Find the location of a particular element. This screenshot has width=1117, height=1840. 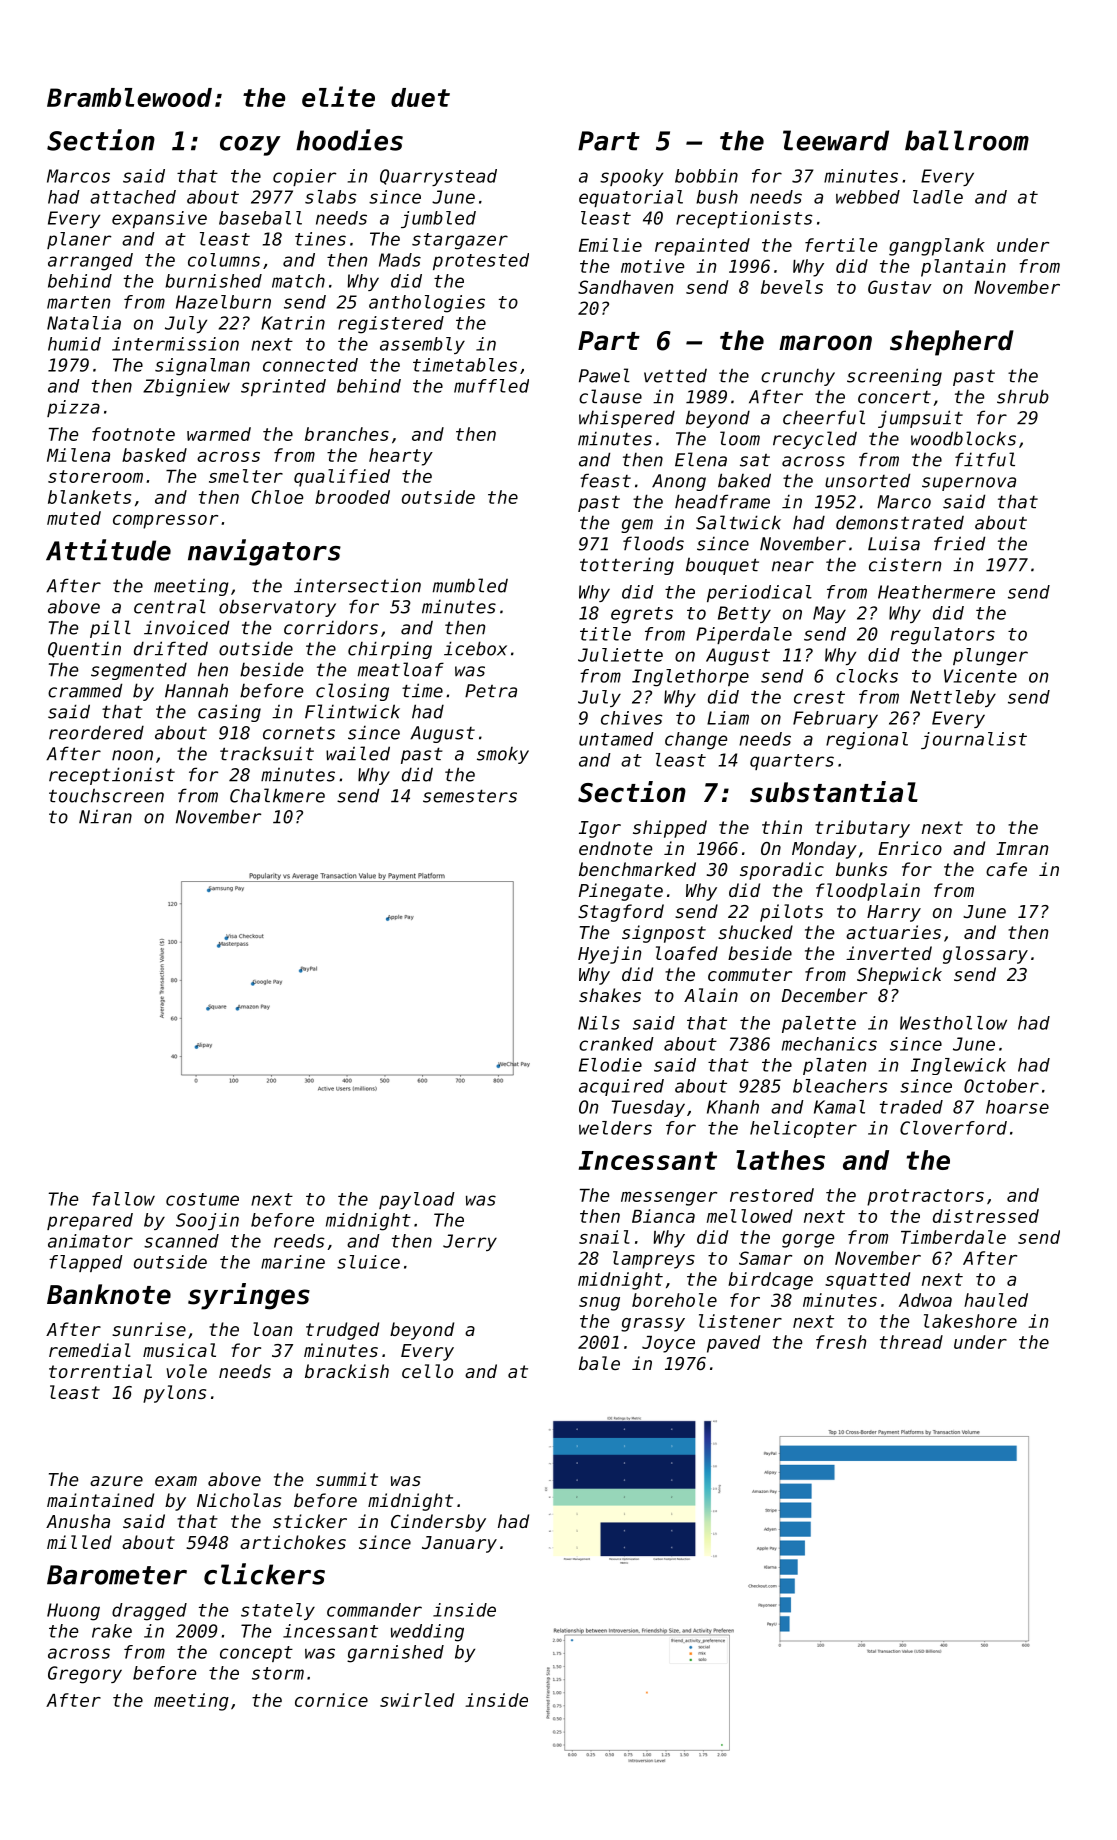

untamed is located at coordinates (616, 739).
